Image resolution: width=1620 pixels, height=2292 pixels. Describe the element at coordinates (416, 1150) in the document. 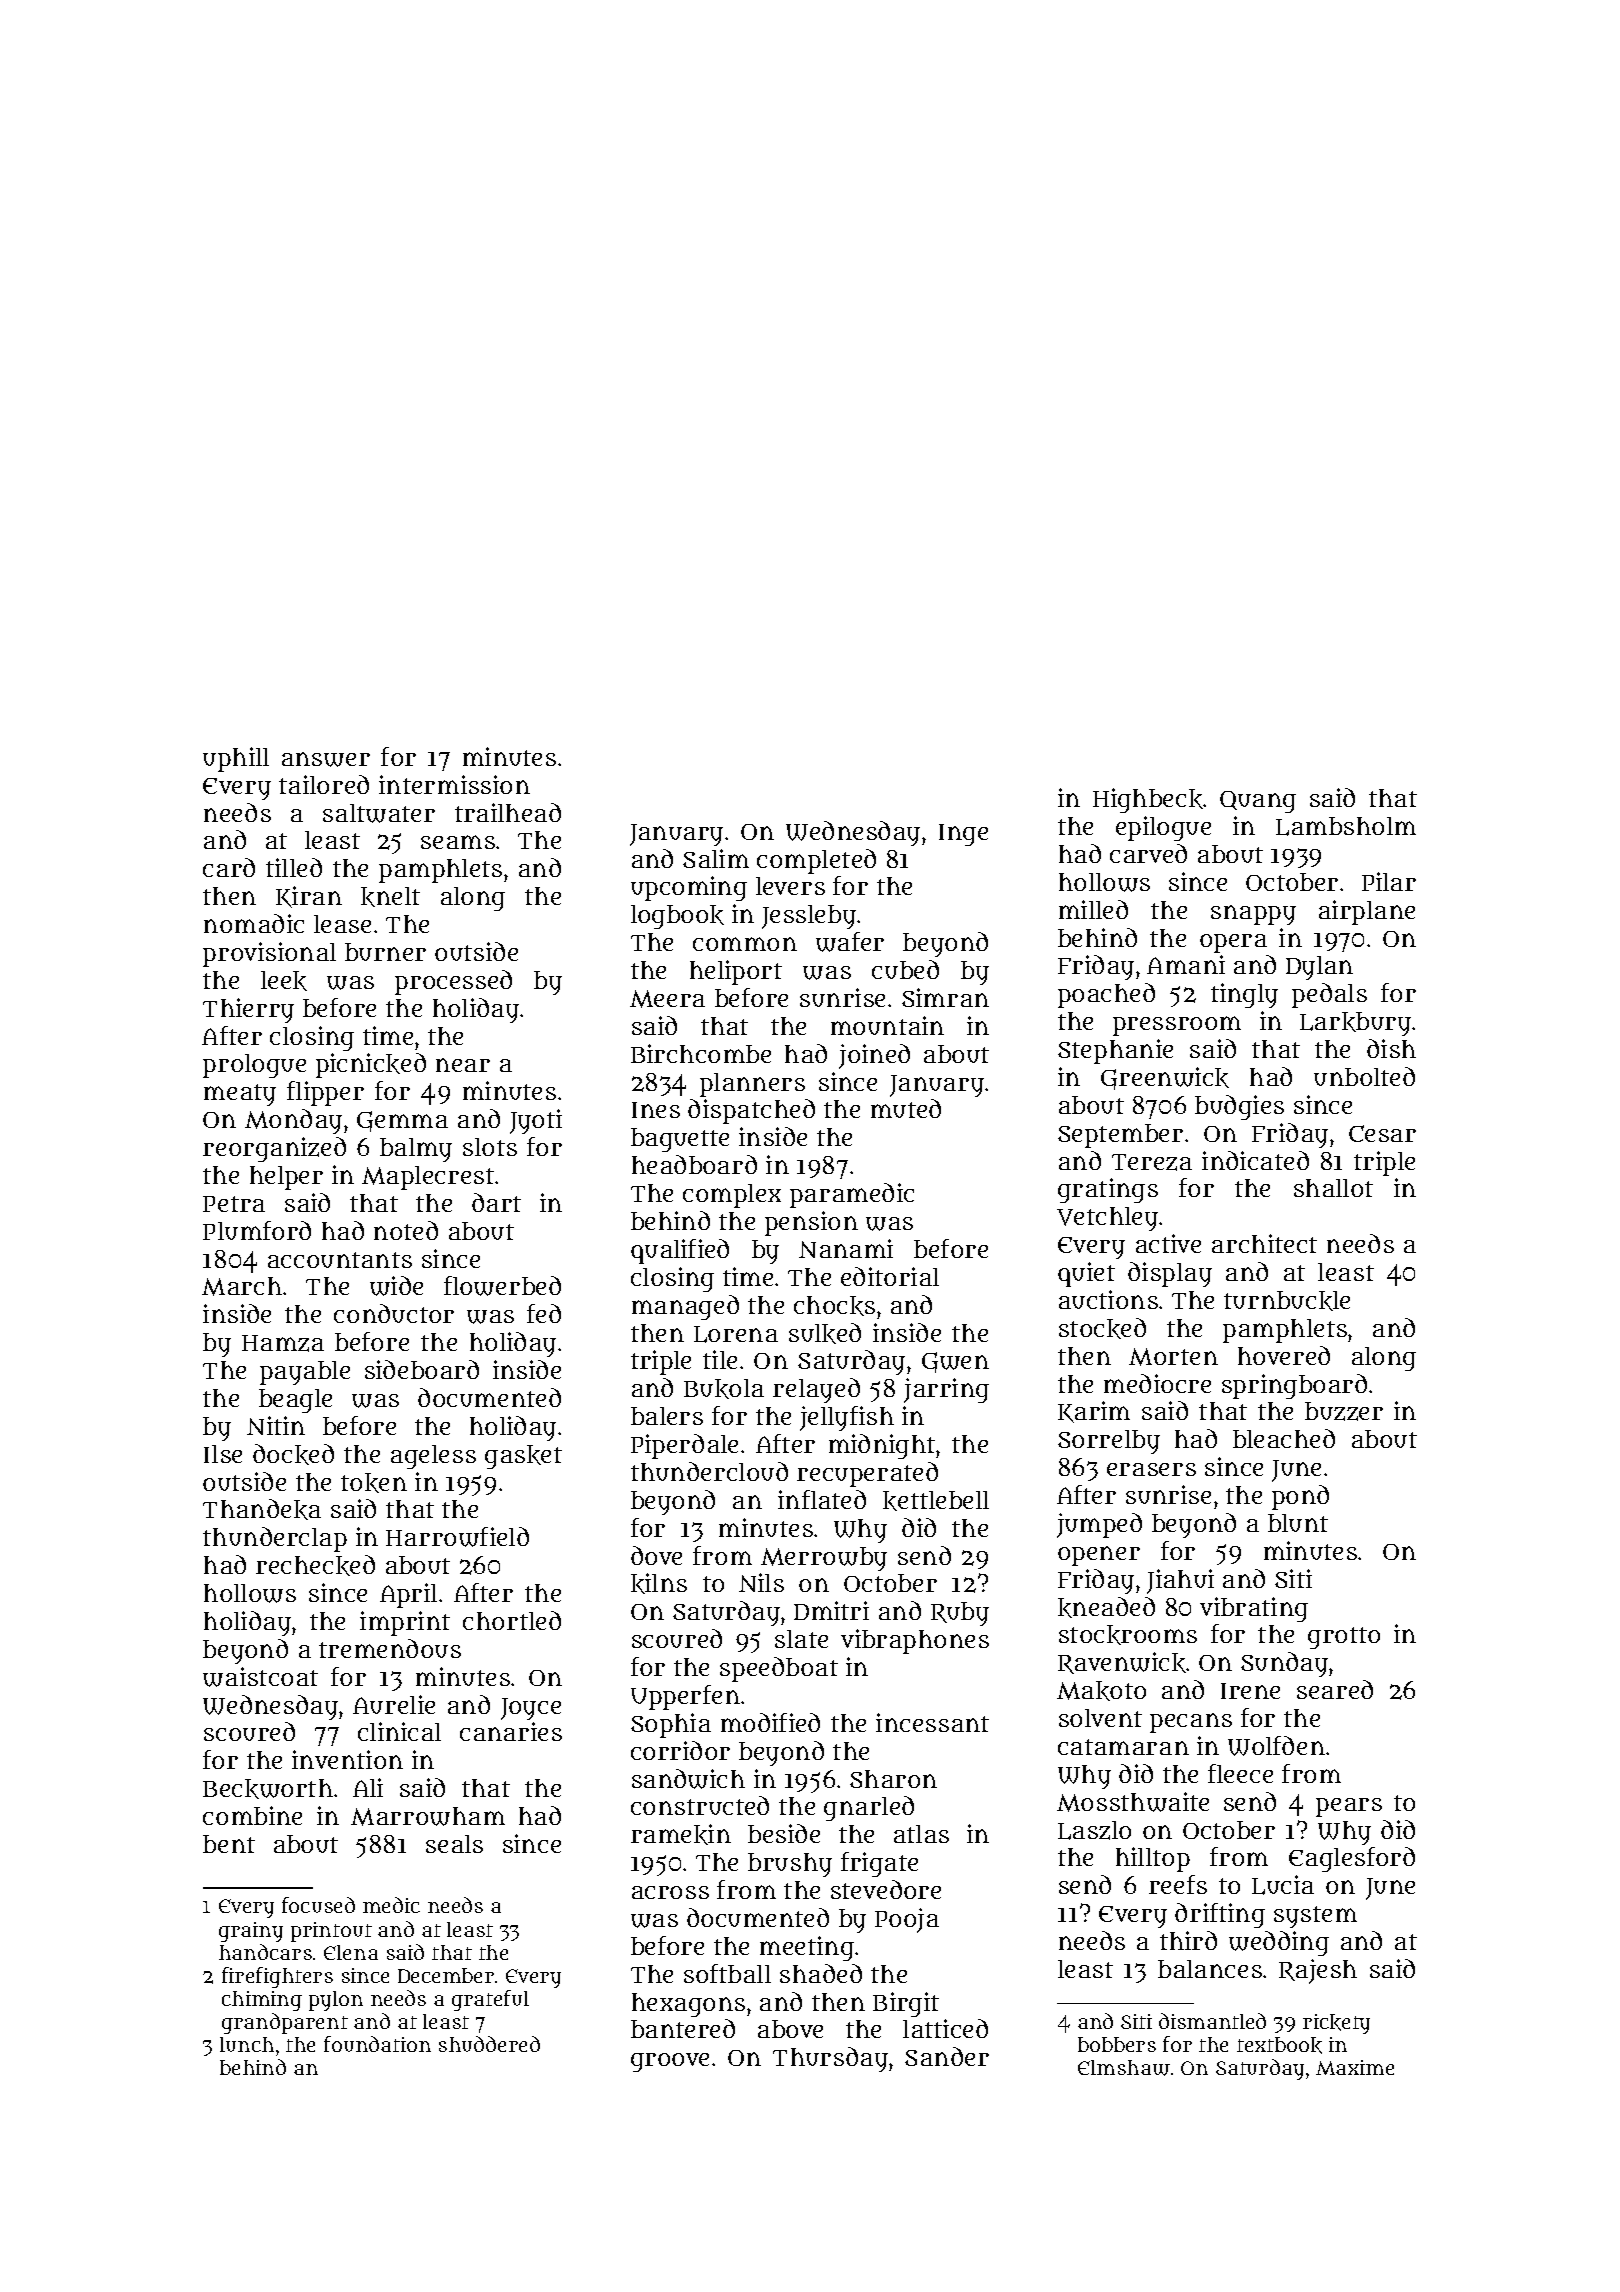

I see `balmy` at that location.
